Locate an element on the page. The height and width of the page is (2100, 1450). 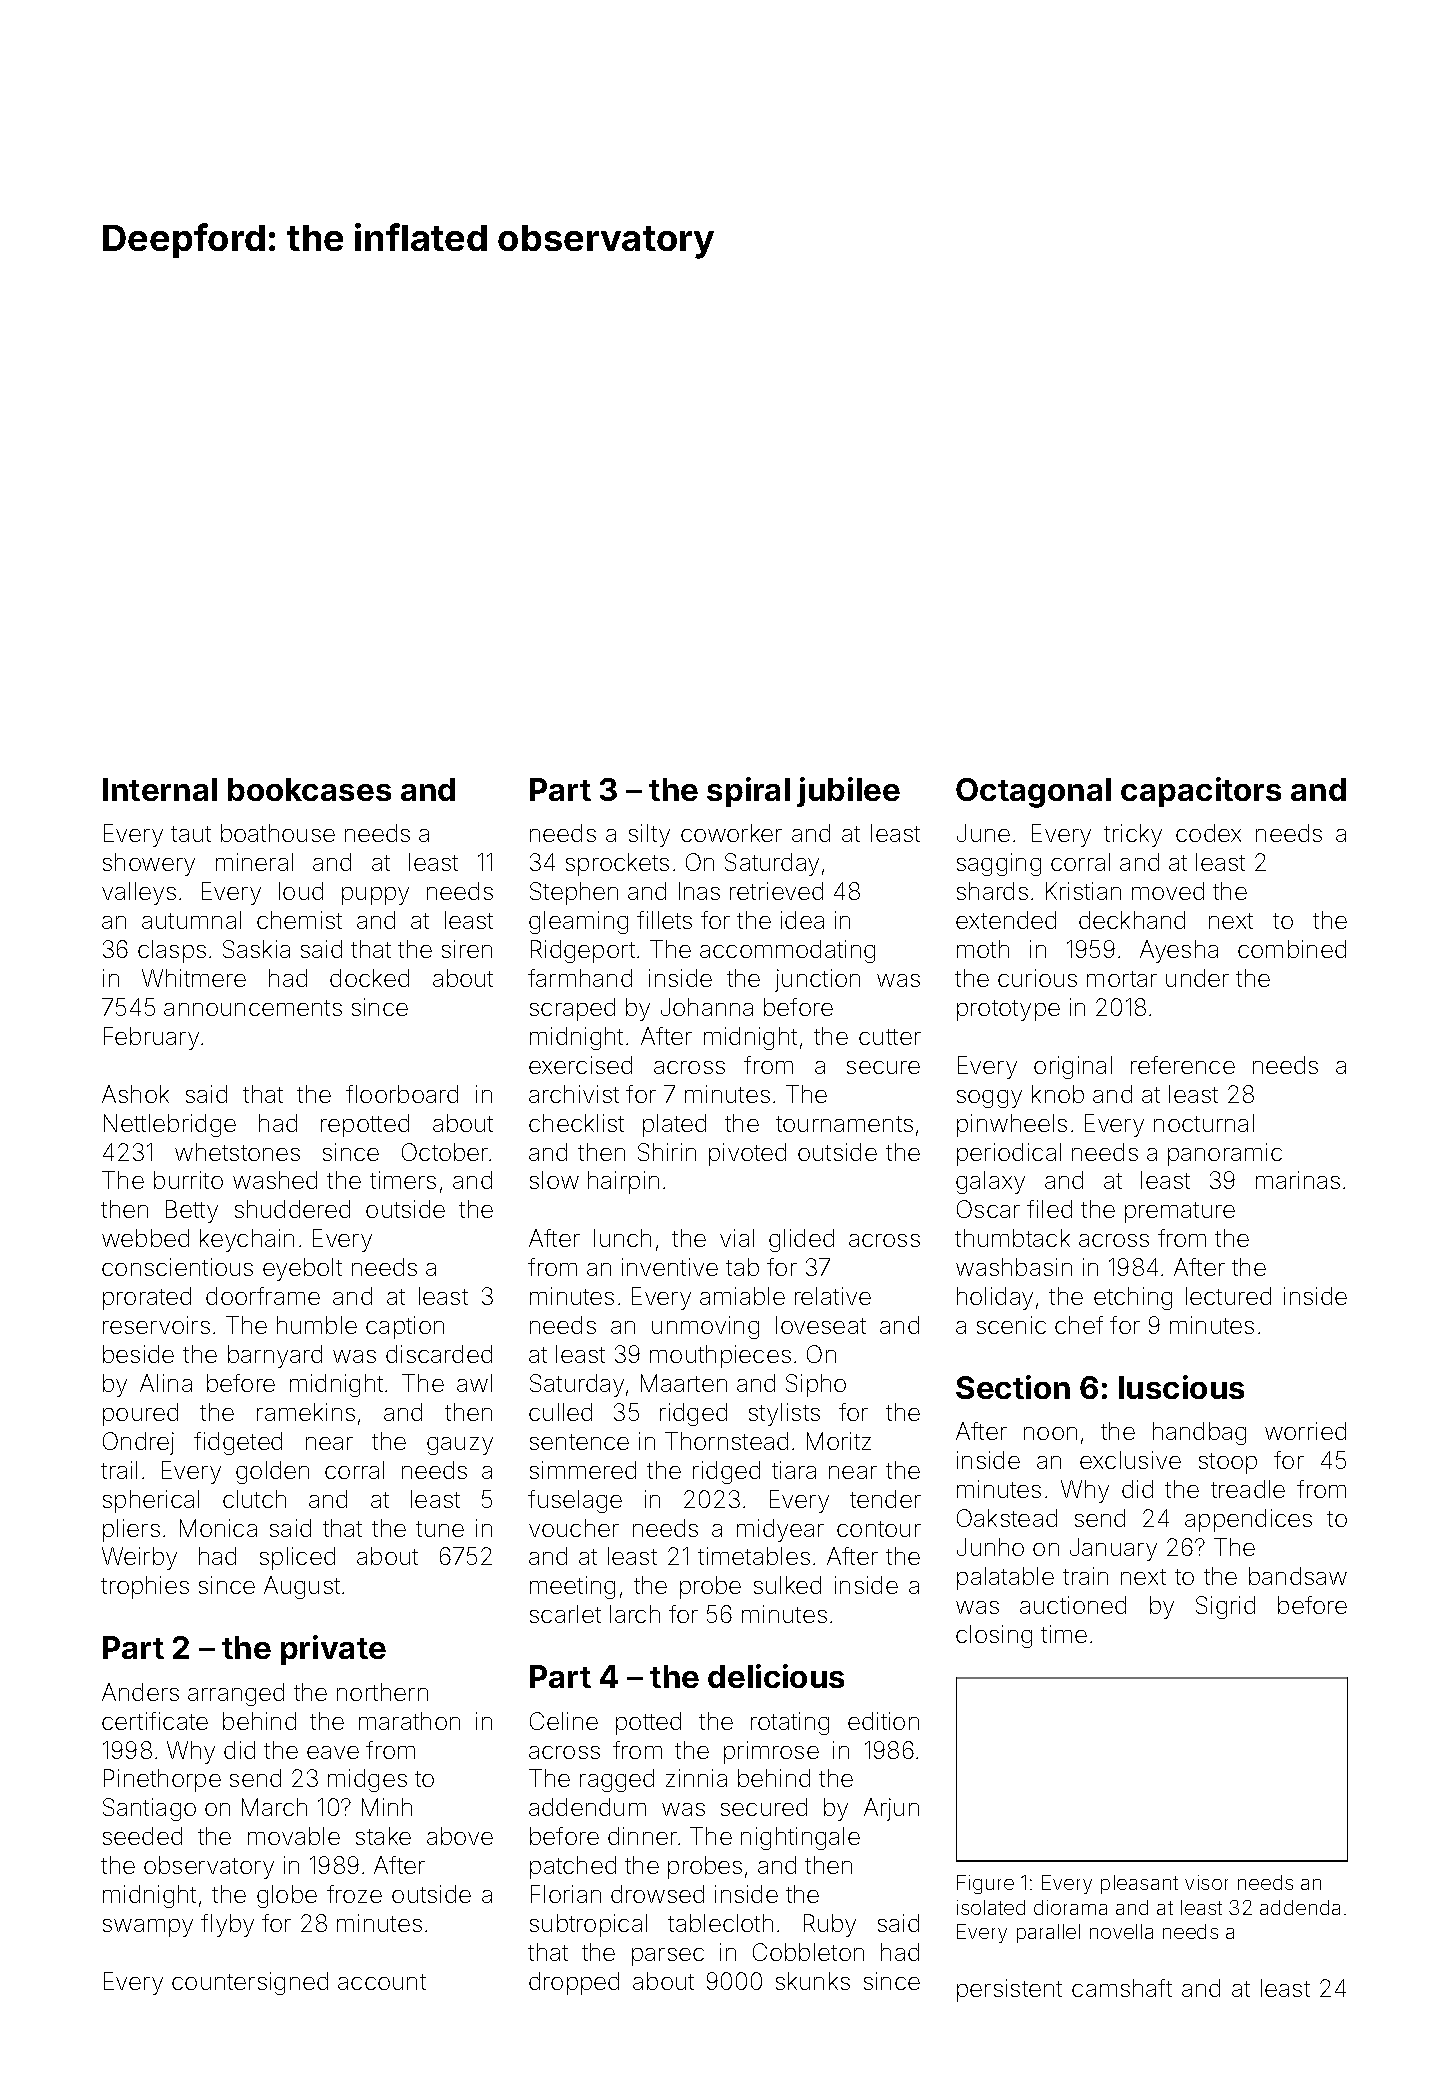
Celine is located at coordinates (564, 1721).
